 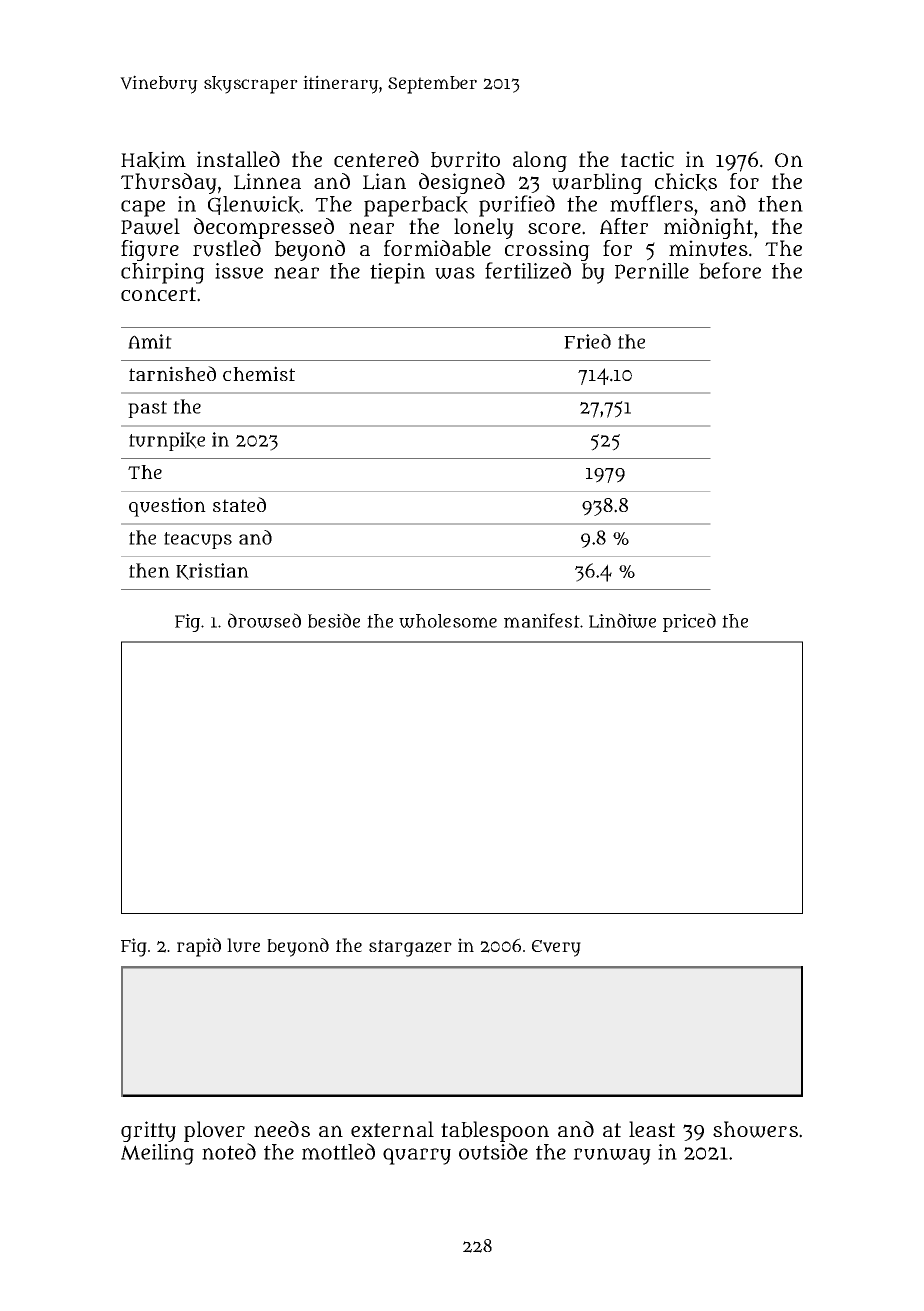 What do you see at coordinates (462, 183) in the screenshot?
I see `designed` at bounding box center [462, 183].
